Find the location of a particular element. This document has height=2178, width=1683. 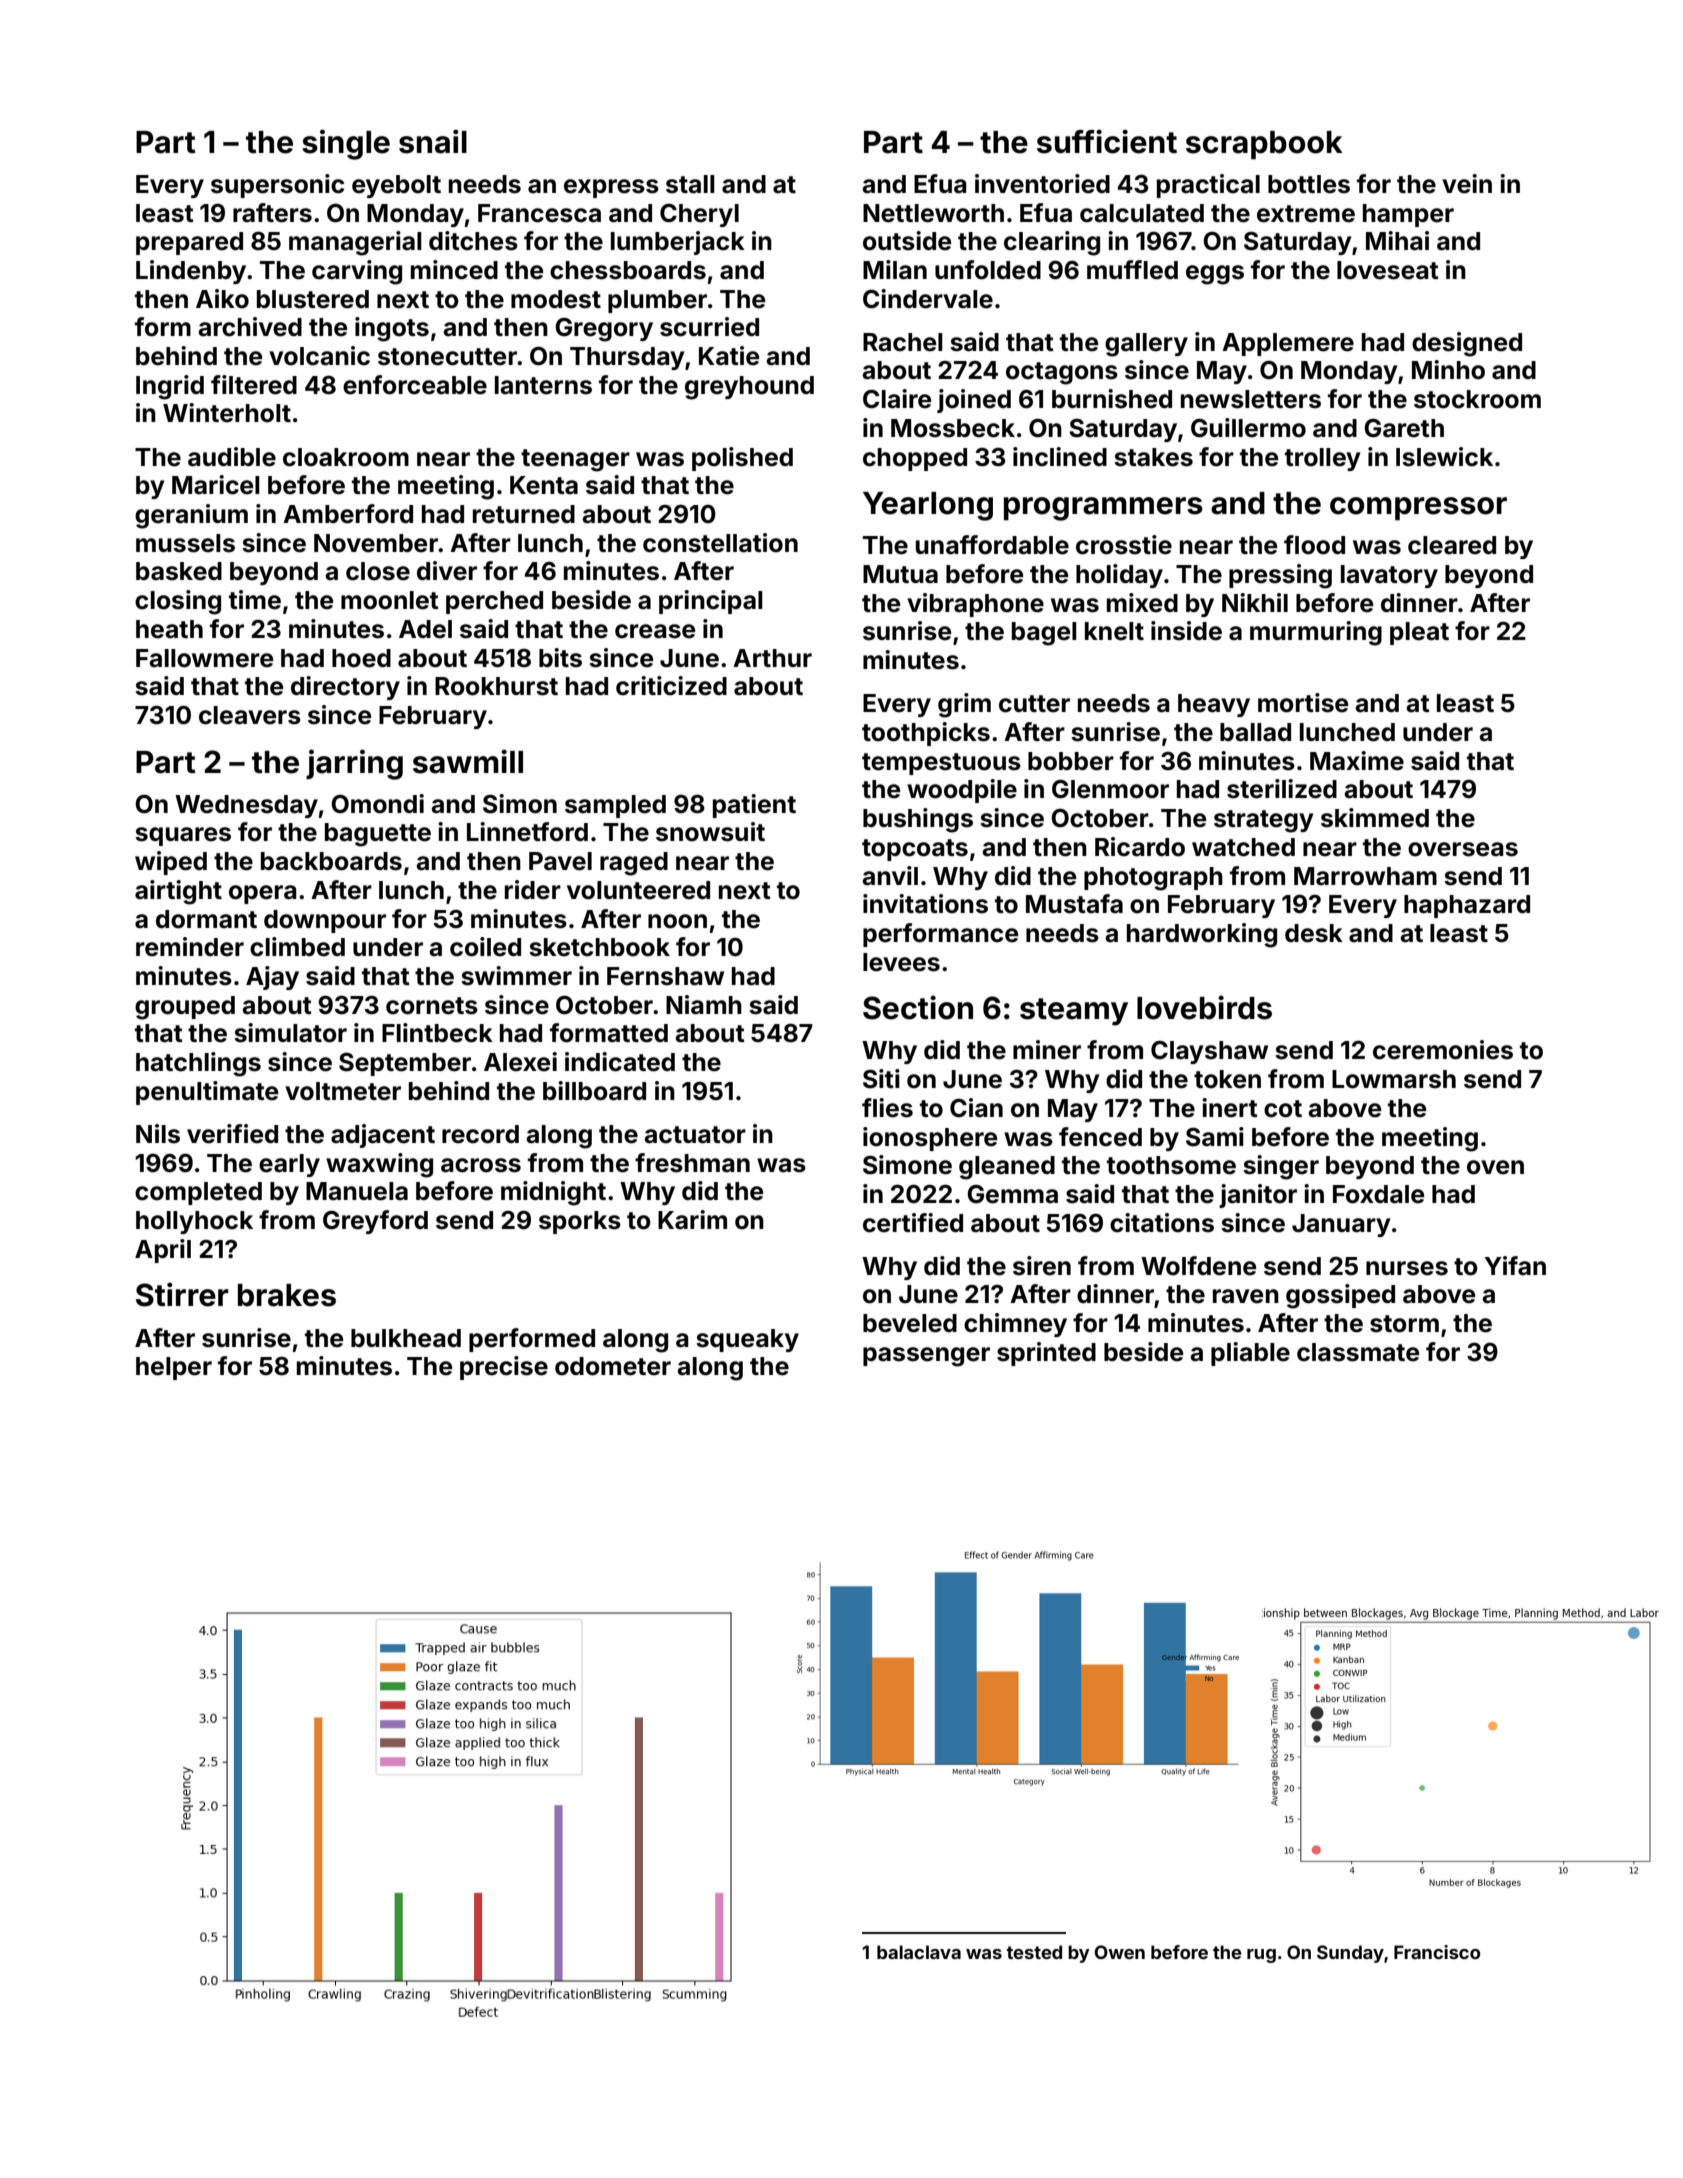

single is located at coordinates (346, 144).
